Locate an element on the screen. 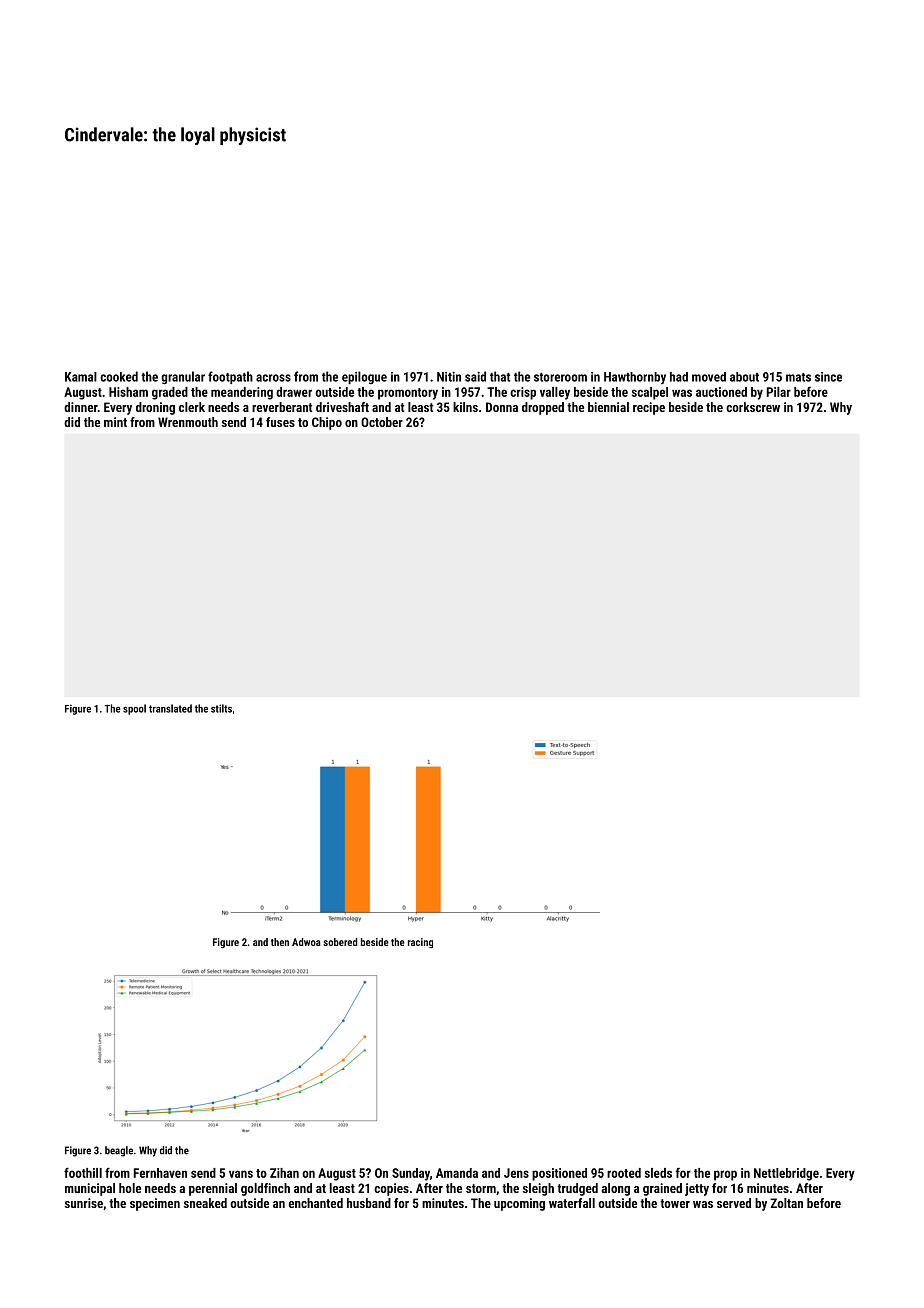 The image size is (924, 1308). fuses is located at coordinates (280, 422).
